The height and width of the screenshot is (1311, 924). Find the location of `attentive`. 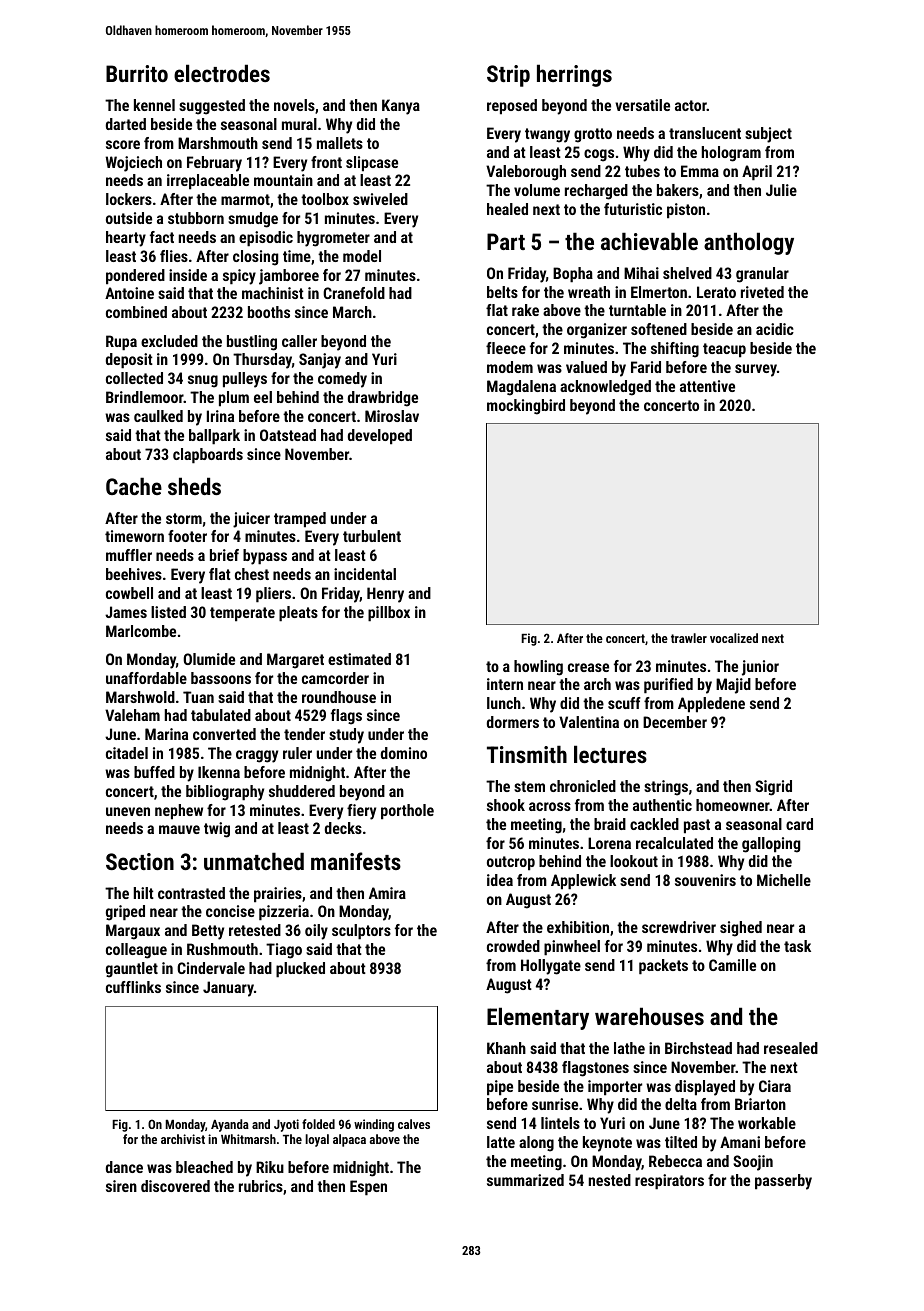

attentive is located at coordinates (707, 386).
